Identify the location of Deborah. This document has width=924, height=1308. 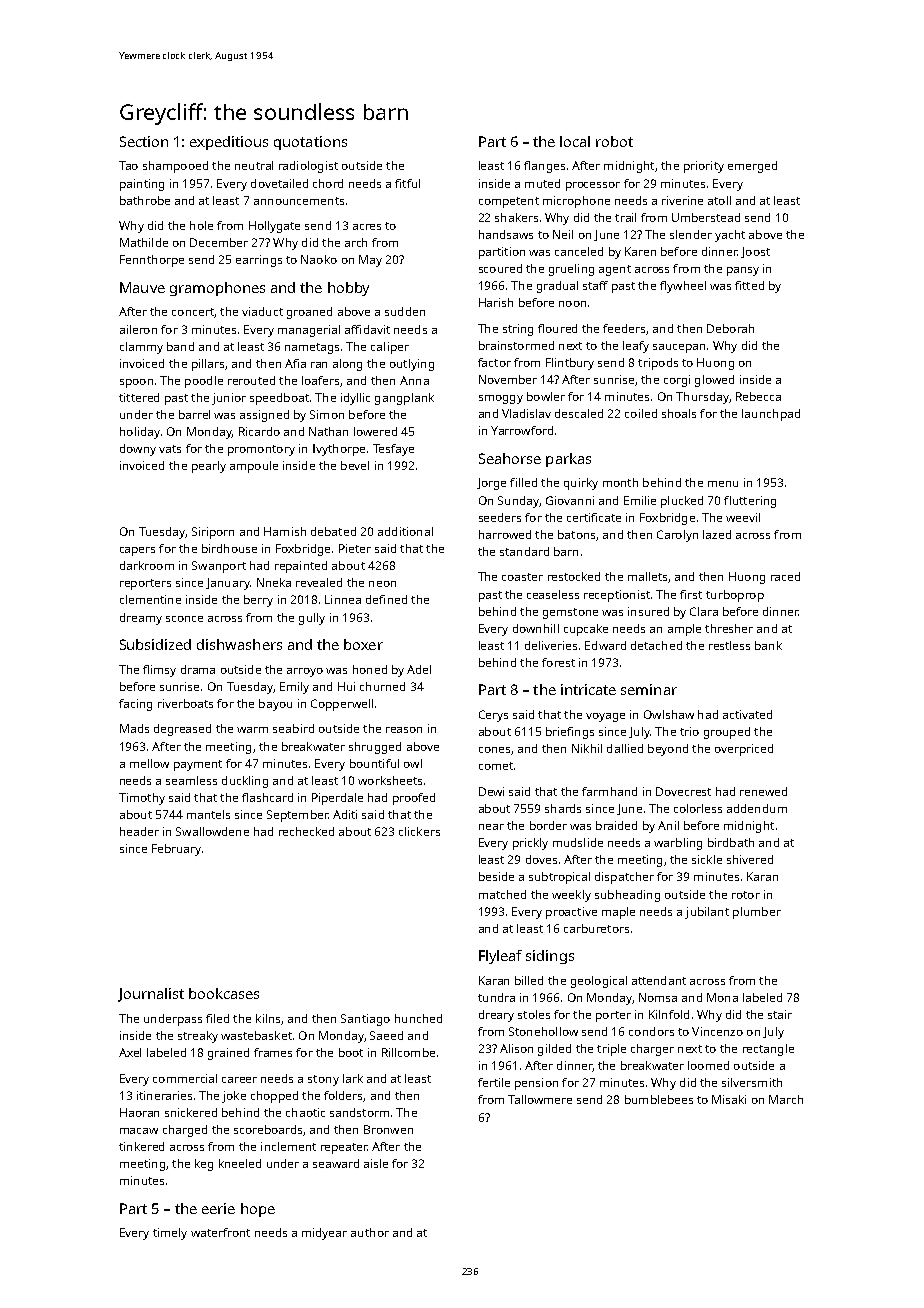
(730, 328).
